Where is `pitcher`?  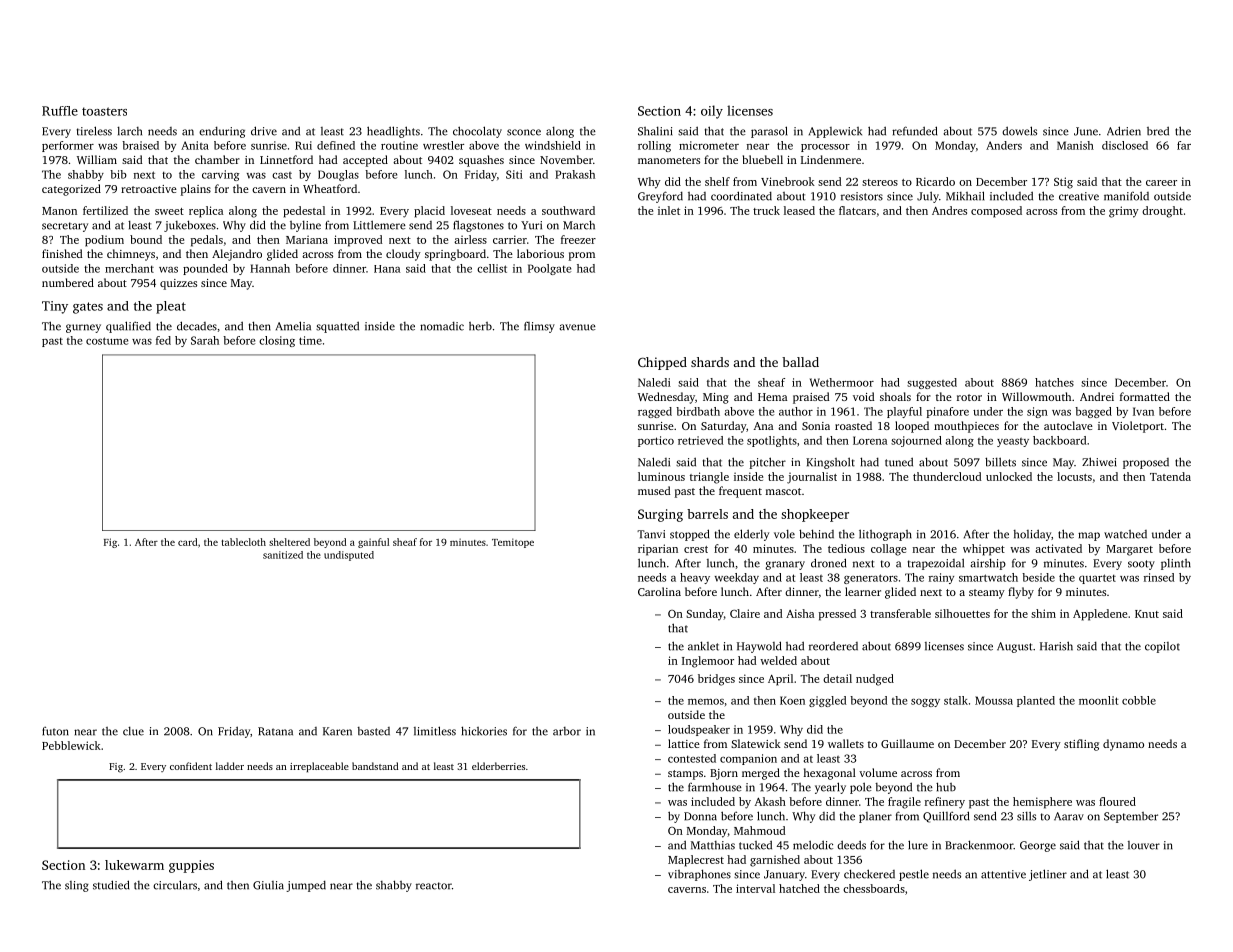
pitcher is located at coordinates (768, 463).
